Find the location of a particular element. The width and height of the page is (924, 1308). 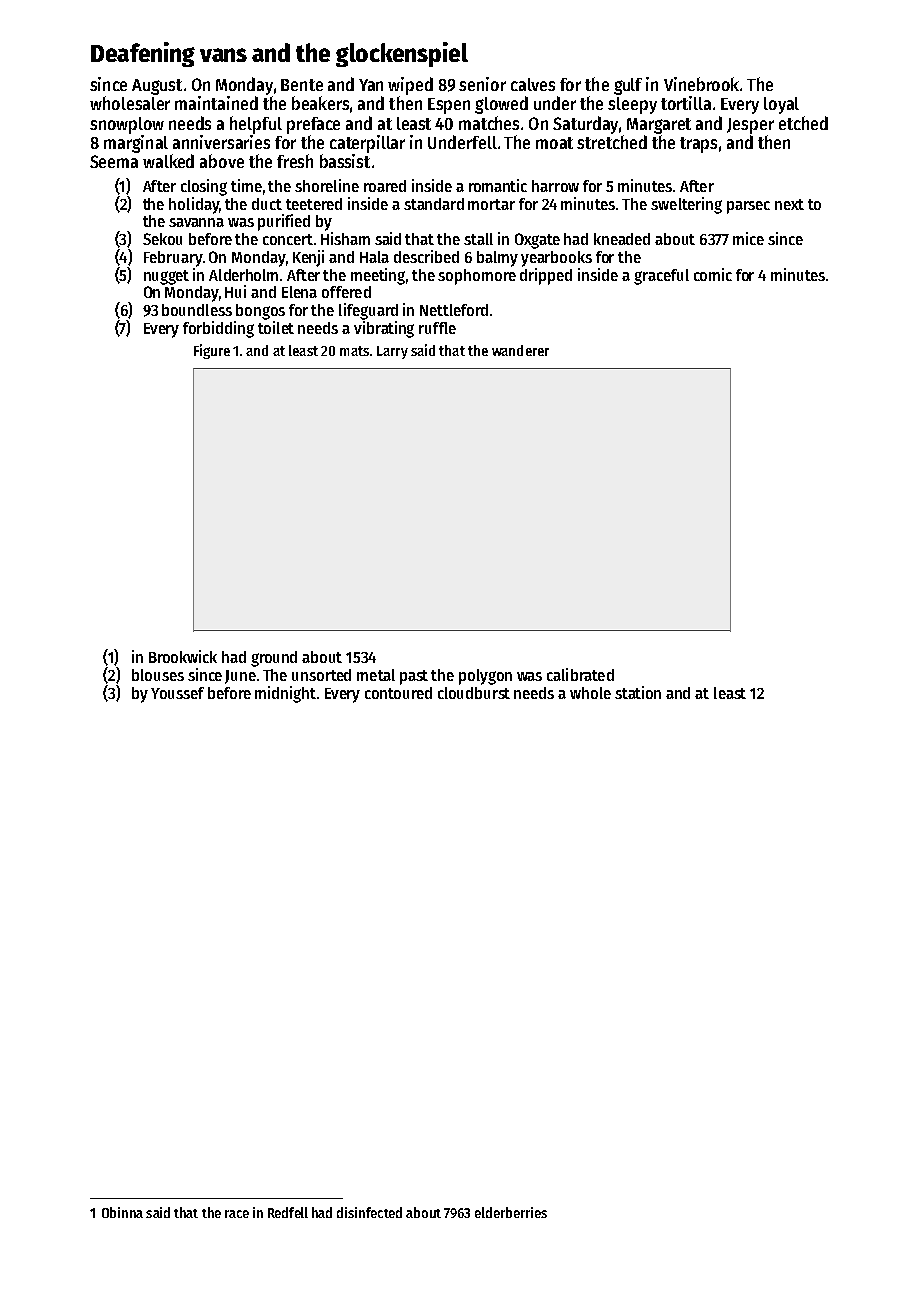

standard is located at coordinates (434, 204).
